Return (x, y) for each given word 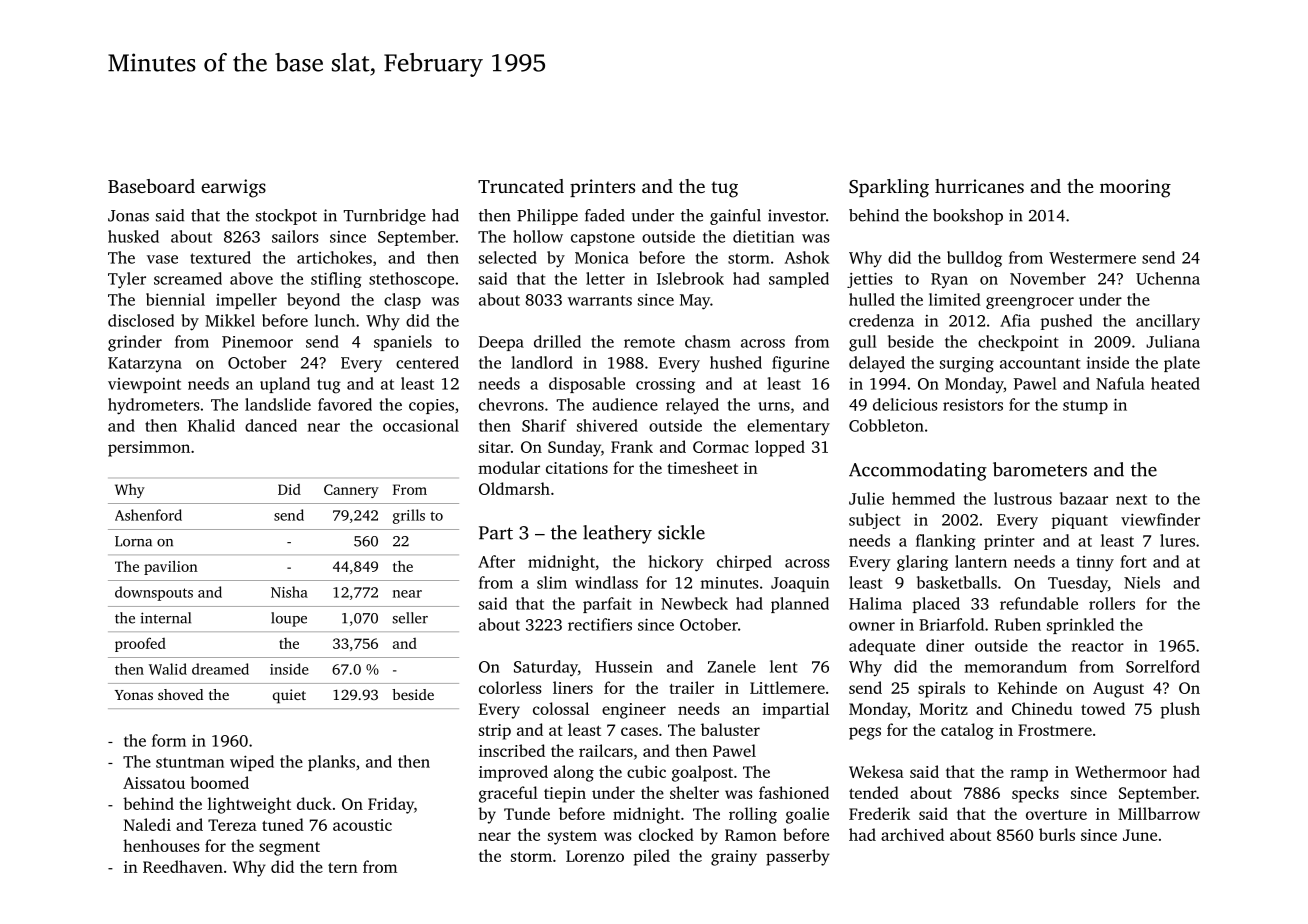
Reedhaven (183, 866)
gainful (735, 217)
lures (1177, 540)
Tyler (127, 280)
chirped (744, 563)
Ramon (751, 835)
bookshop (968, 217)
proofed (140, 644)
